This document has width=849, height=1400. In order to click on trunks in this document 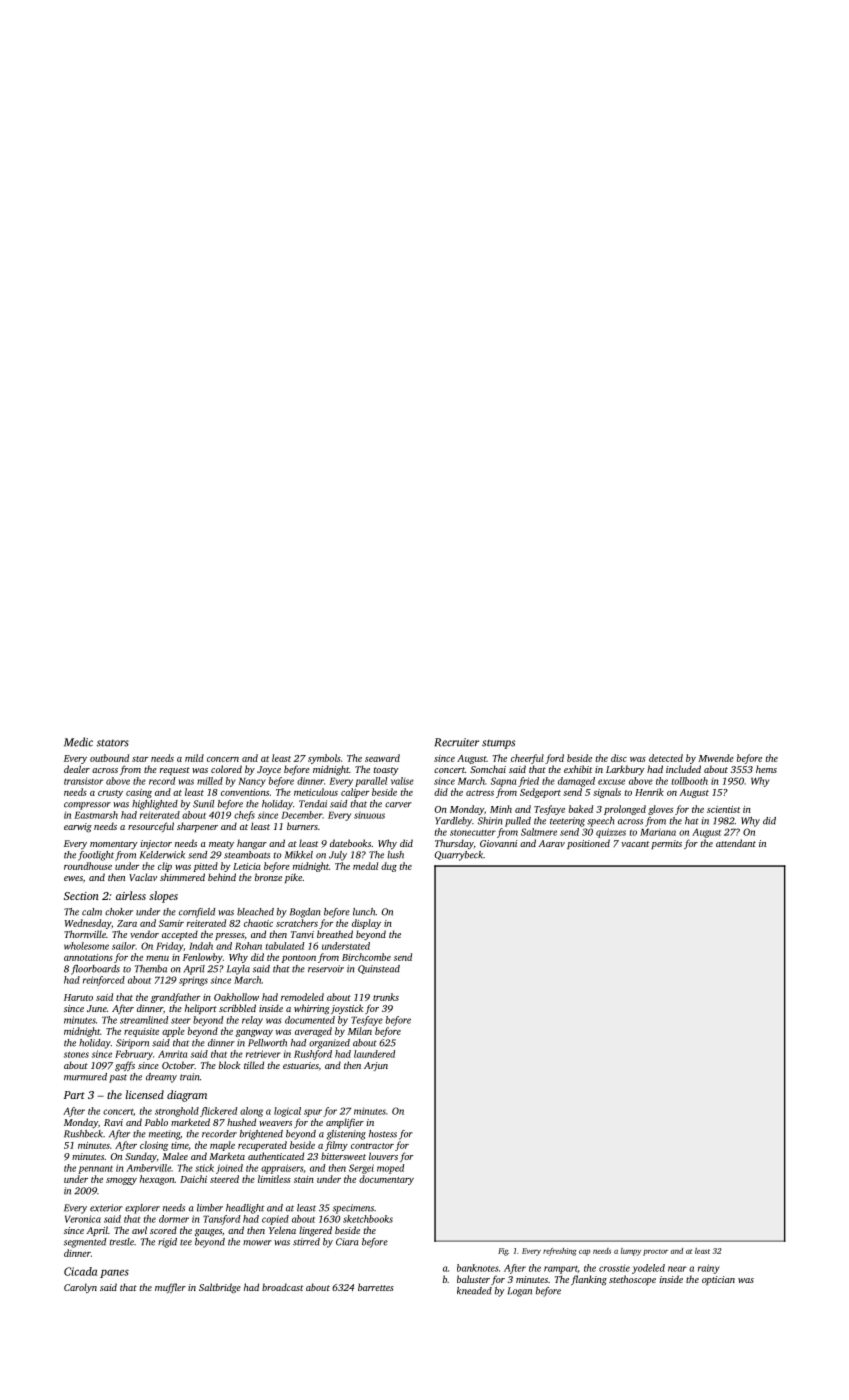, I will do `click(386, 997)`.
